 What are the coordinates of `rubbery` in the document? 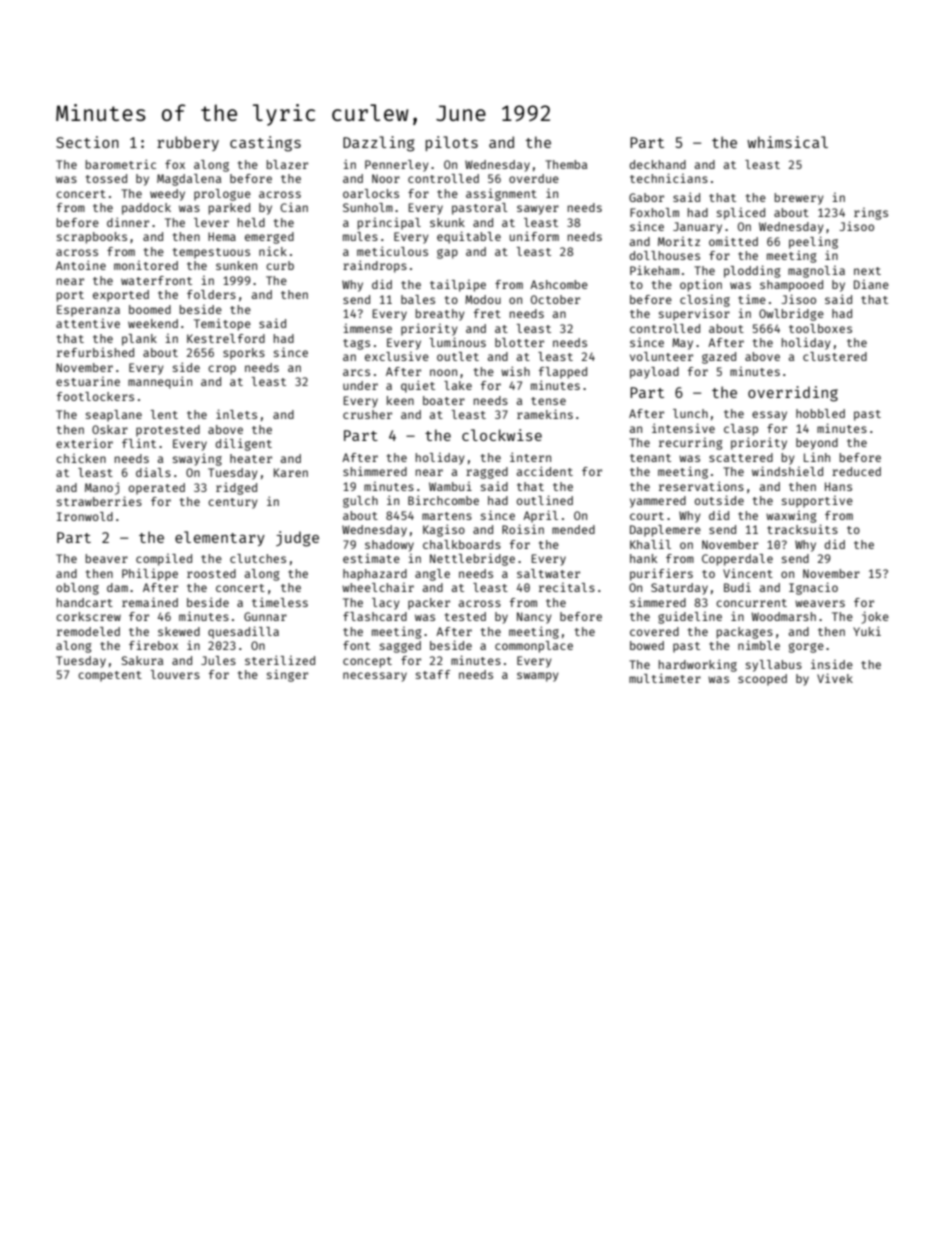 It's located at (188, 143).
